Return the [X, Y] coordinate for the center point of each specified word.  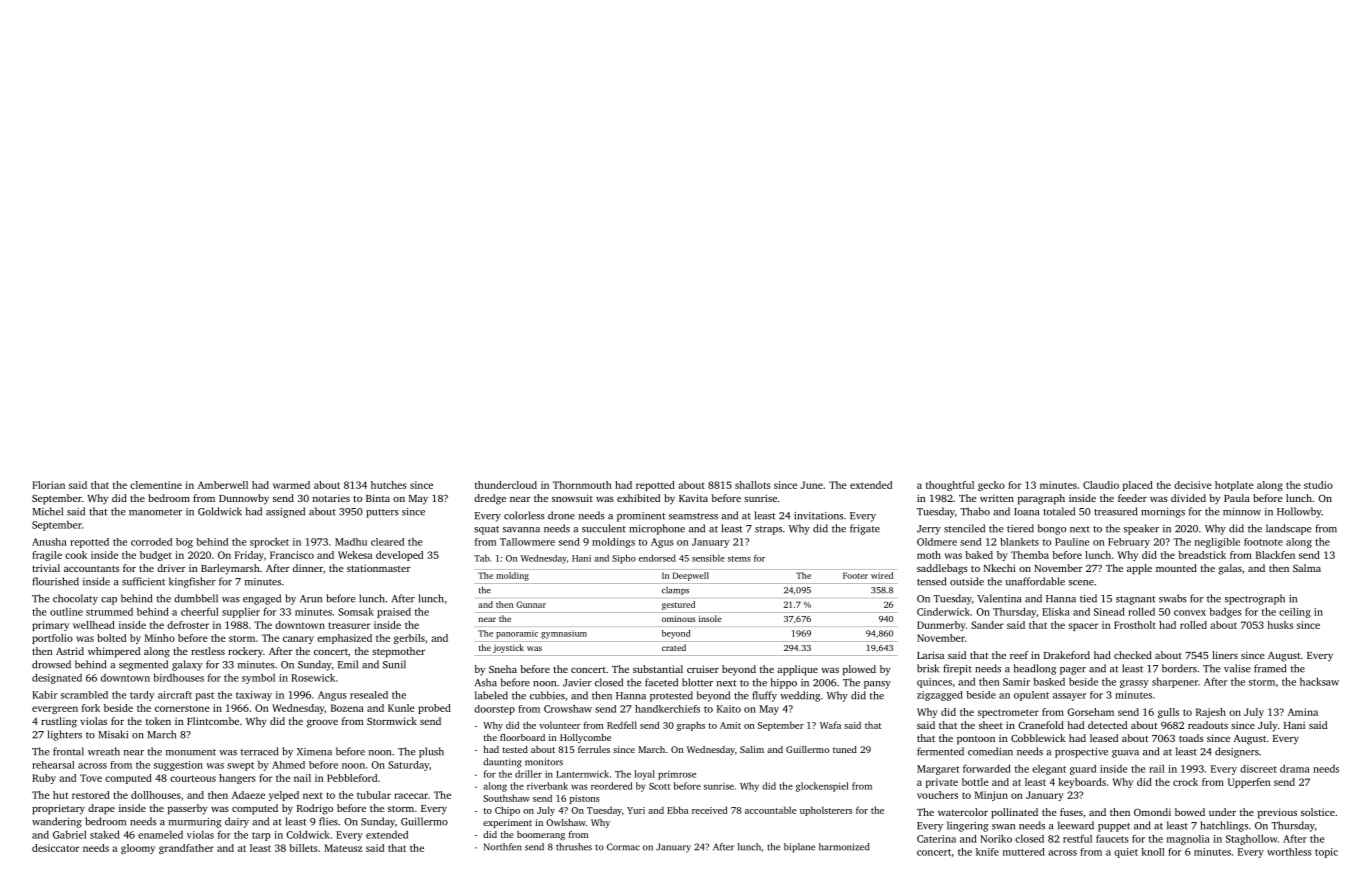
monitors [544, 762]
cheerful [200, 611]
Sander [987, 625]
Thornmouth [582, 485]
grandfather [186, 849]
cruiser [703, 669]
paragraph [1041, 499]
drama [1295, 768]
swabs [1173, 598]
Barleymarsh [230, 569]
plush [431, 752]
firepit [957, 669]
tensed [931, 581]
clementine [156, 485]
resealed [369, 695]
